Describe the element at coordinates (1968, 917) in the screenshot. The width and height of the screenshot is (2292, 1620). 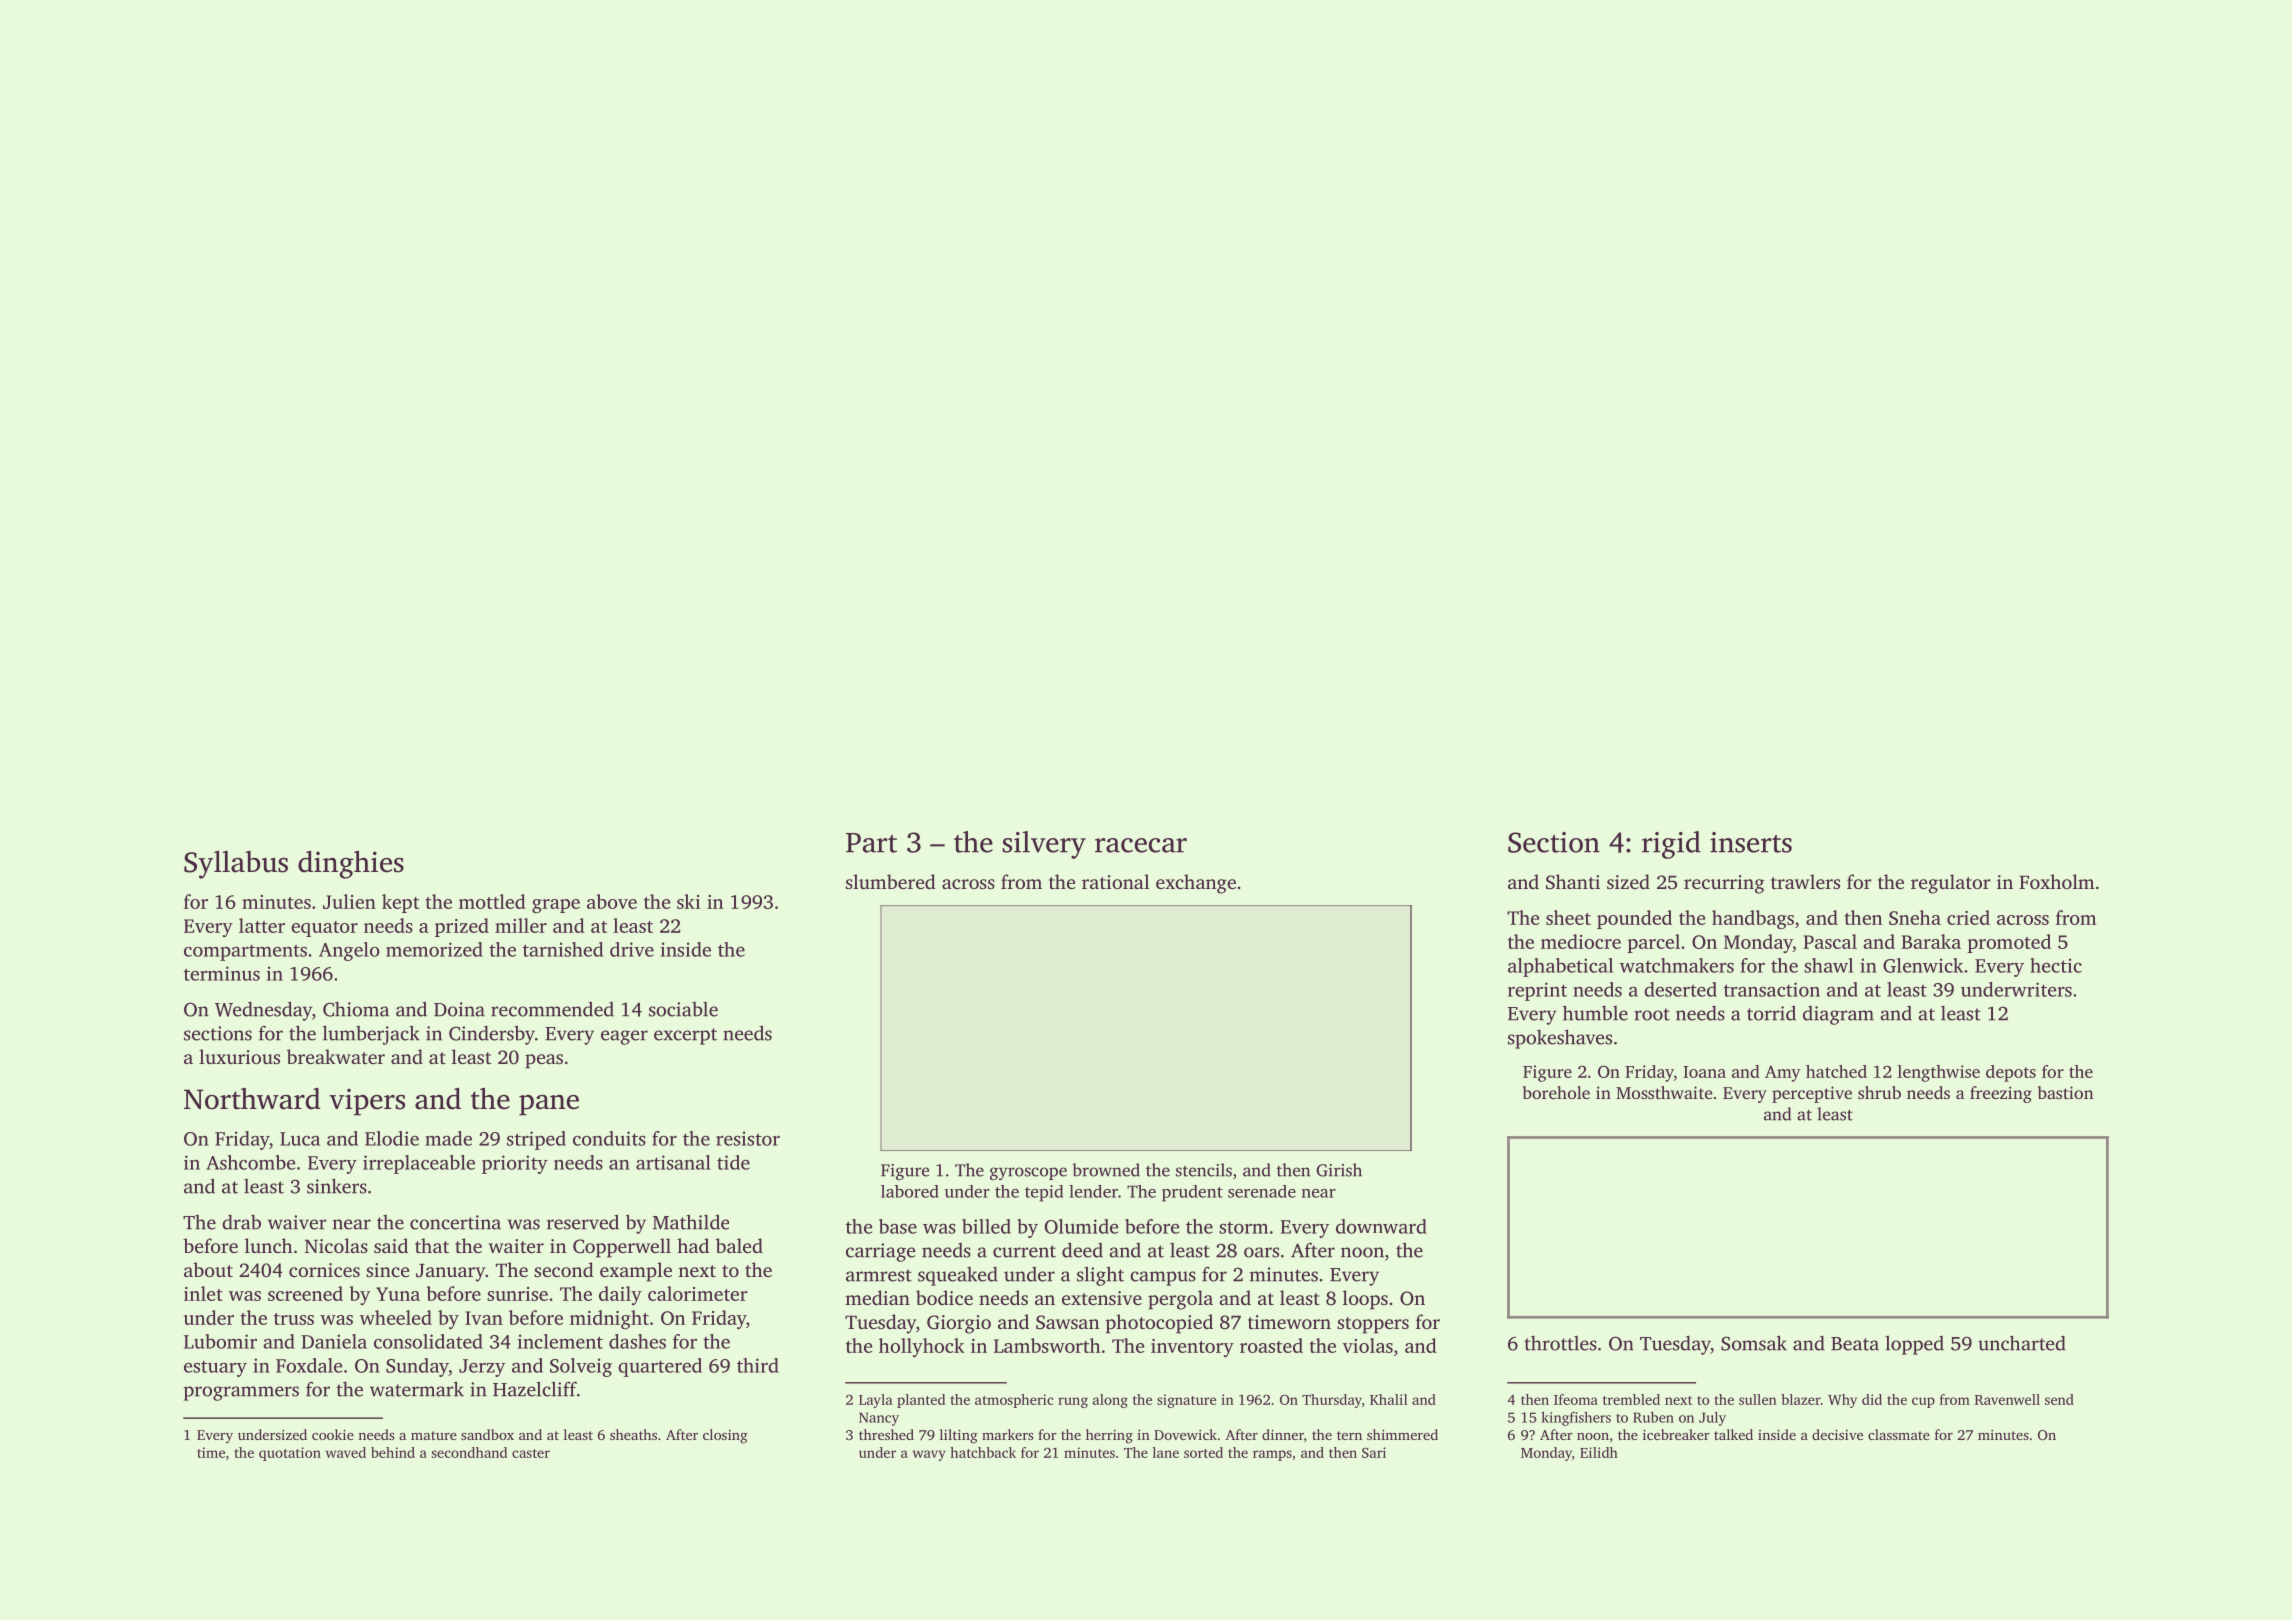
I see `cried` at that location.
